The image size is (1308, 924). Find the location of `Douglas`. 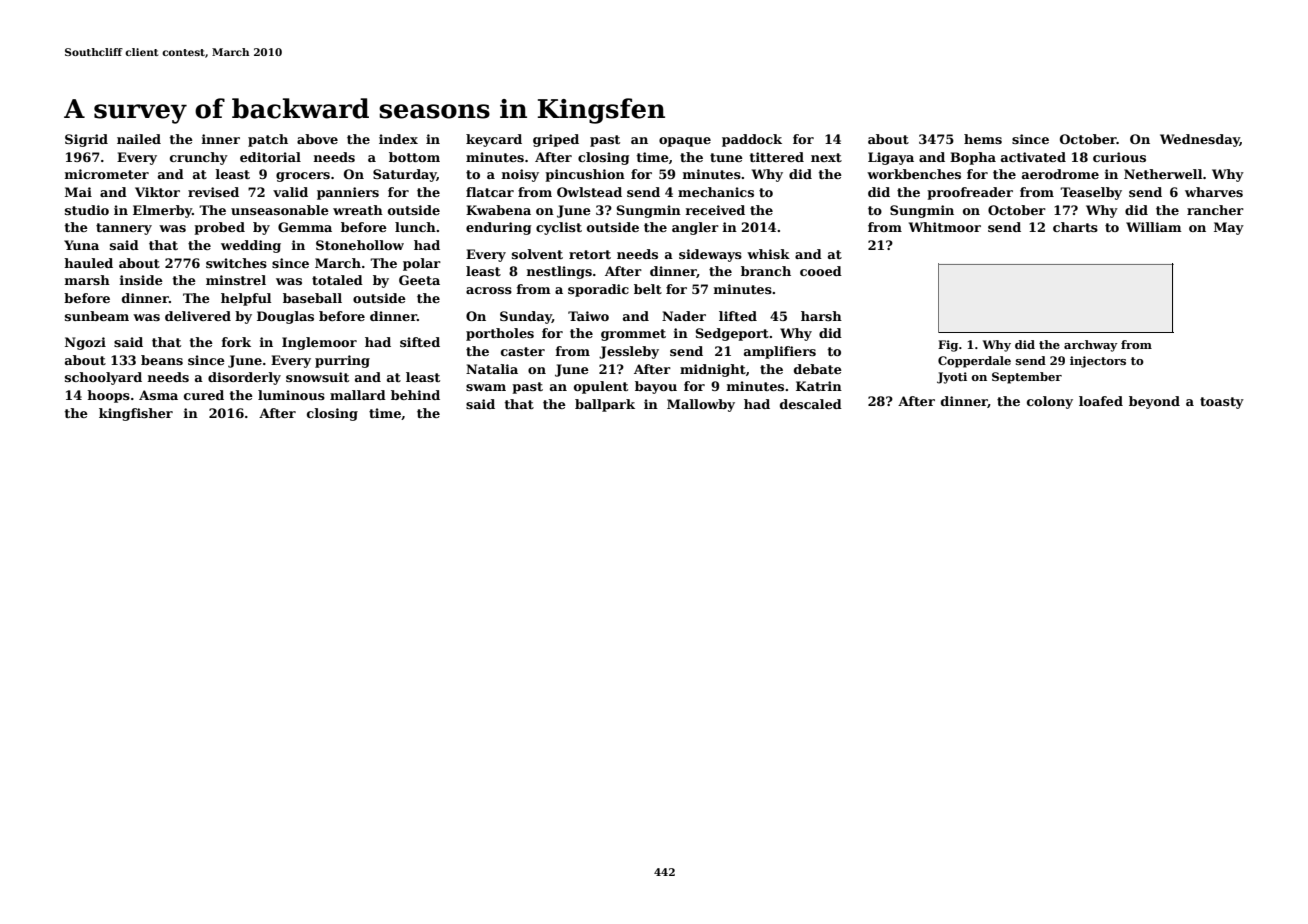

Douglas is located at coordinates (285, 317).
